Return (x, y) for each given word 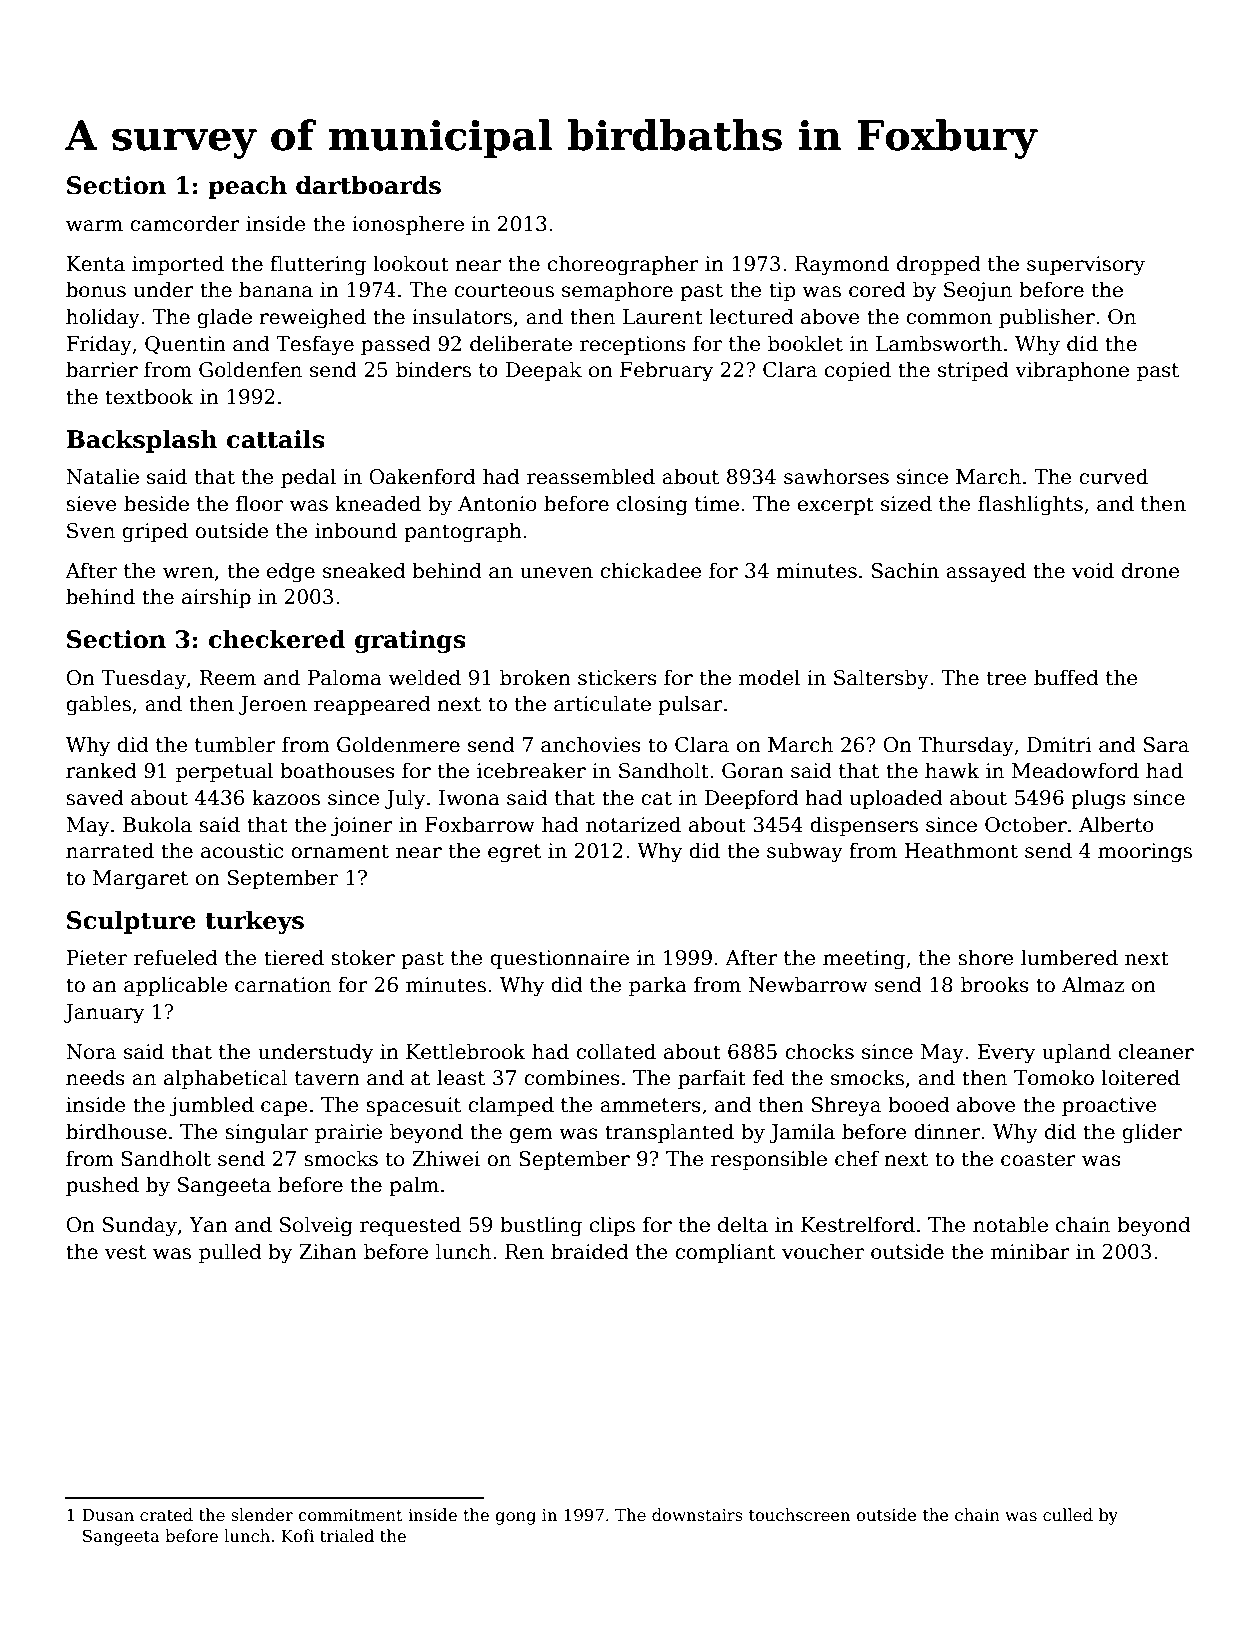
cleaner (1156, 1051)
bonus (96, 289)
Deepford (752, 799)
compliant (725, 1253)
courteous (504, 290)
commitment (350, 1515)
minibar (1030, 1251)
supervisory (1086, 266)
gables (98, 705)
